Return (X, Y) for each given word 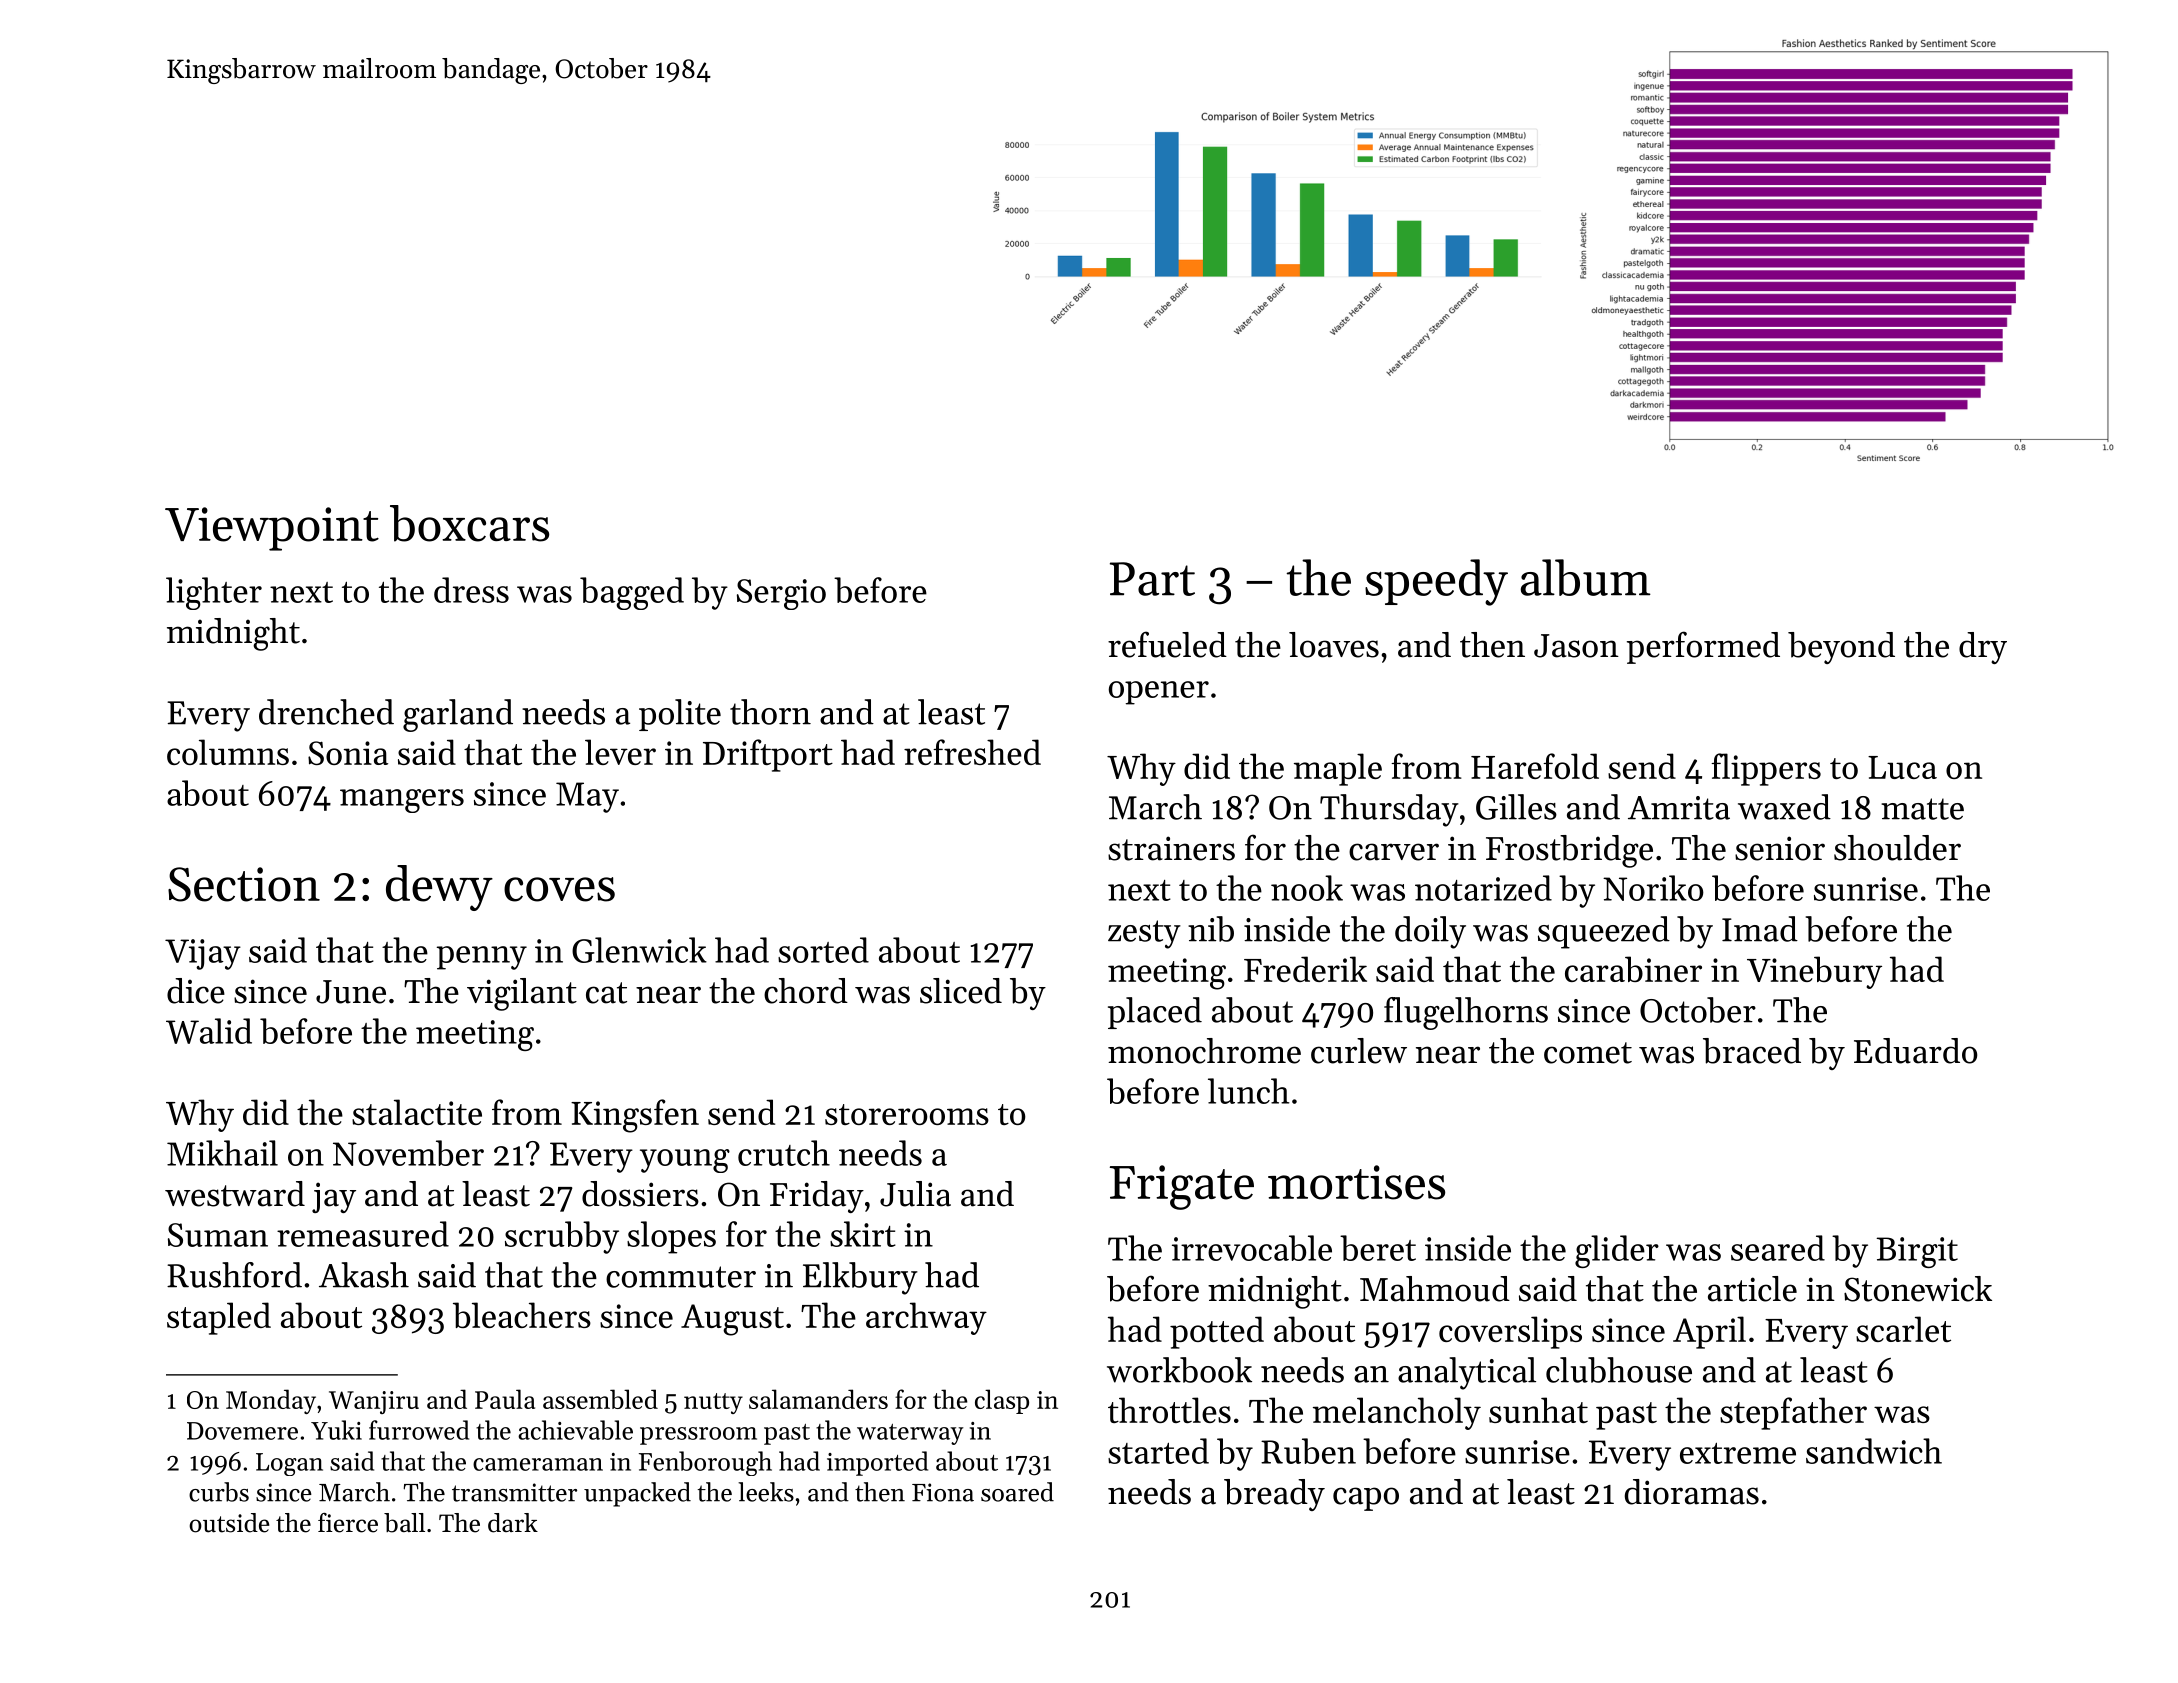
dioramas (1692, 1492)
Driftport (768, 755)
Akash (364, 1275)
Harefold (1535, 766)
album (1586, 577)
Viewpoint (272, 529)
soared (1017, 1492)
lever (620, 752)
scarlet (1903, 1329)
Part (1152, 579)
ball (404, 1523)
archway (926, 1318)
